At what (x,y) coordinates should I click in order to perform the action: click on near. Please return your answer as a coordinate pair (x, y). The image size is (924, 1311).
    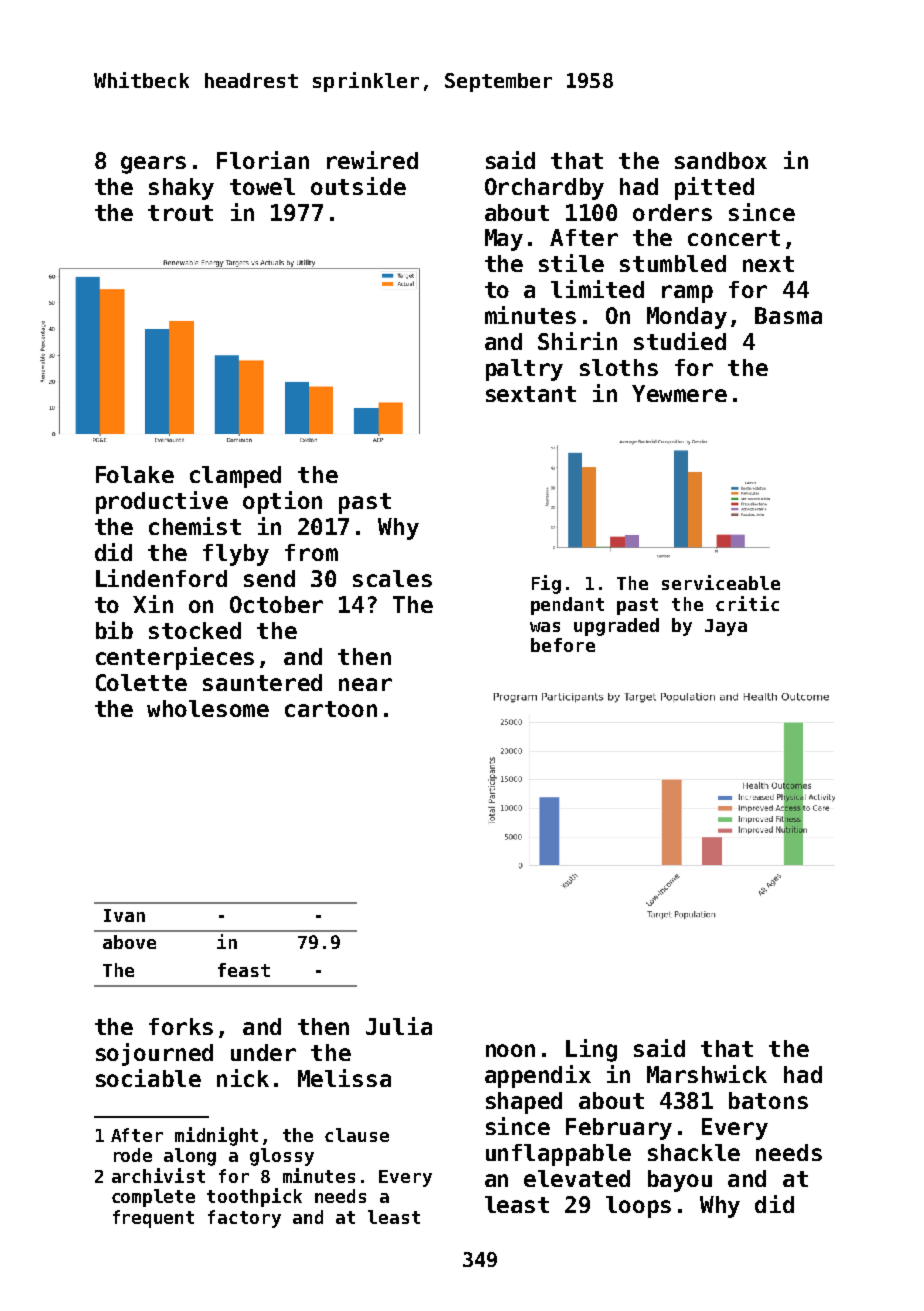
    Looking at the image, I should click on (365, 684).
